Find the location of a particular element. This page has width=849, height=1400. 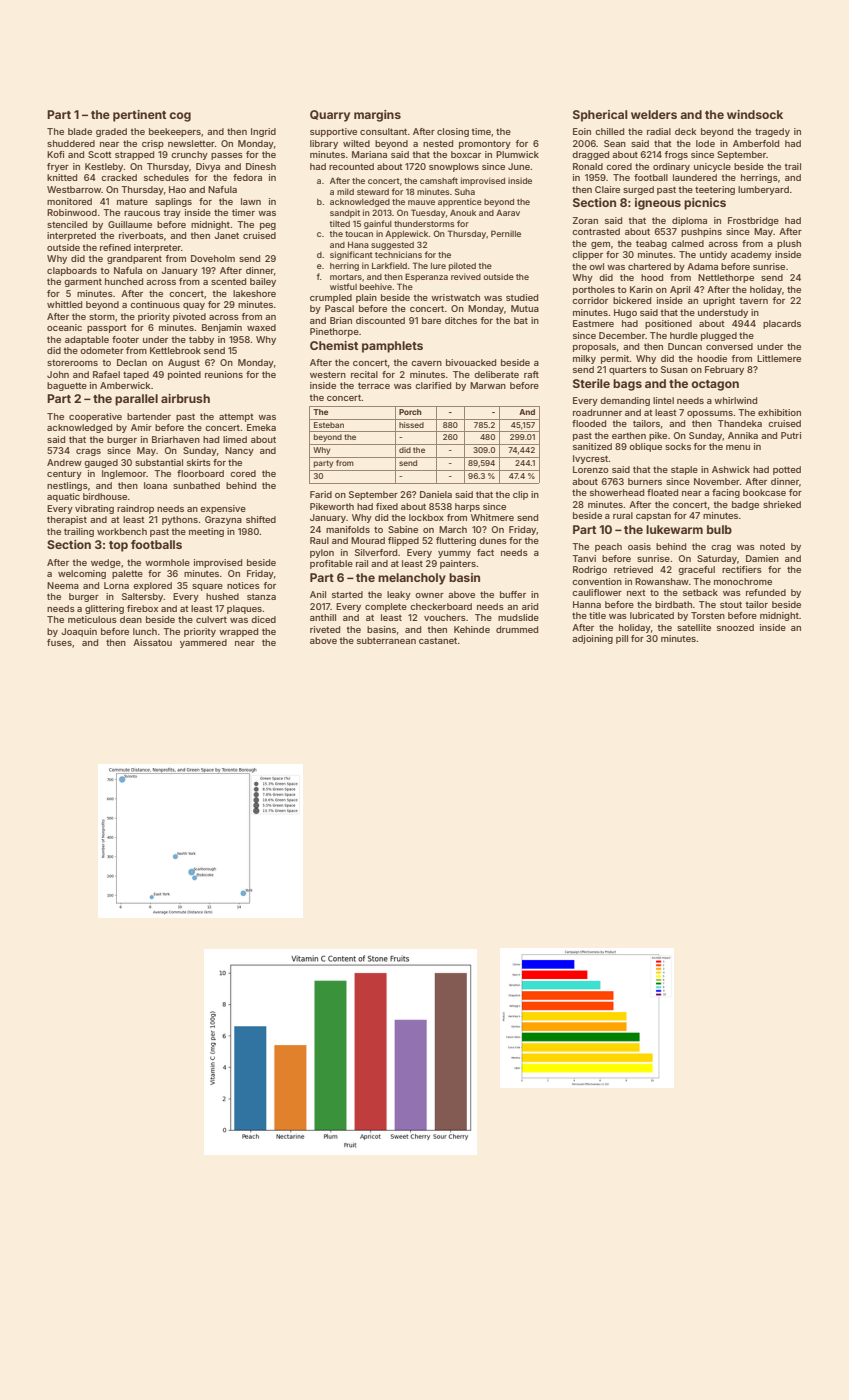

oblique is located at coordinates (645, 447).
